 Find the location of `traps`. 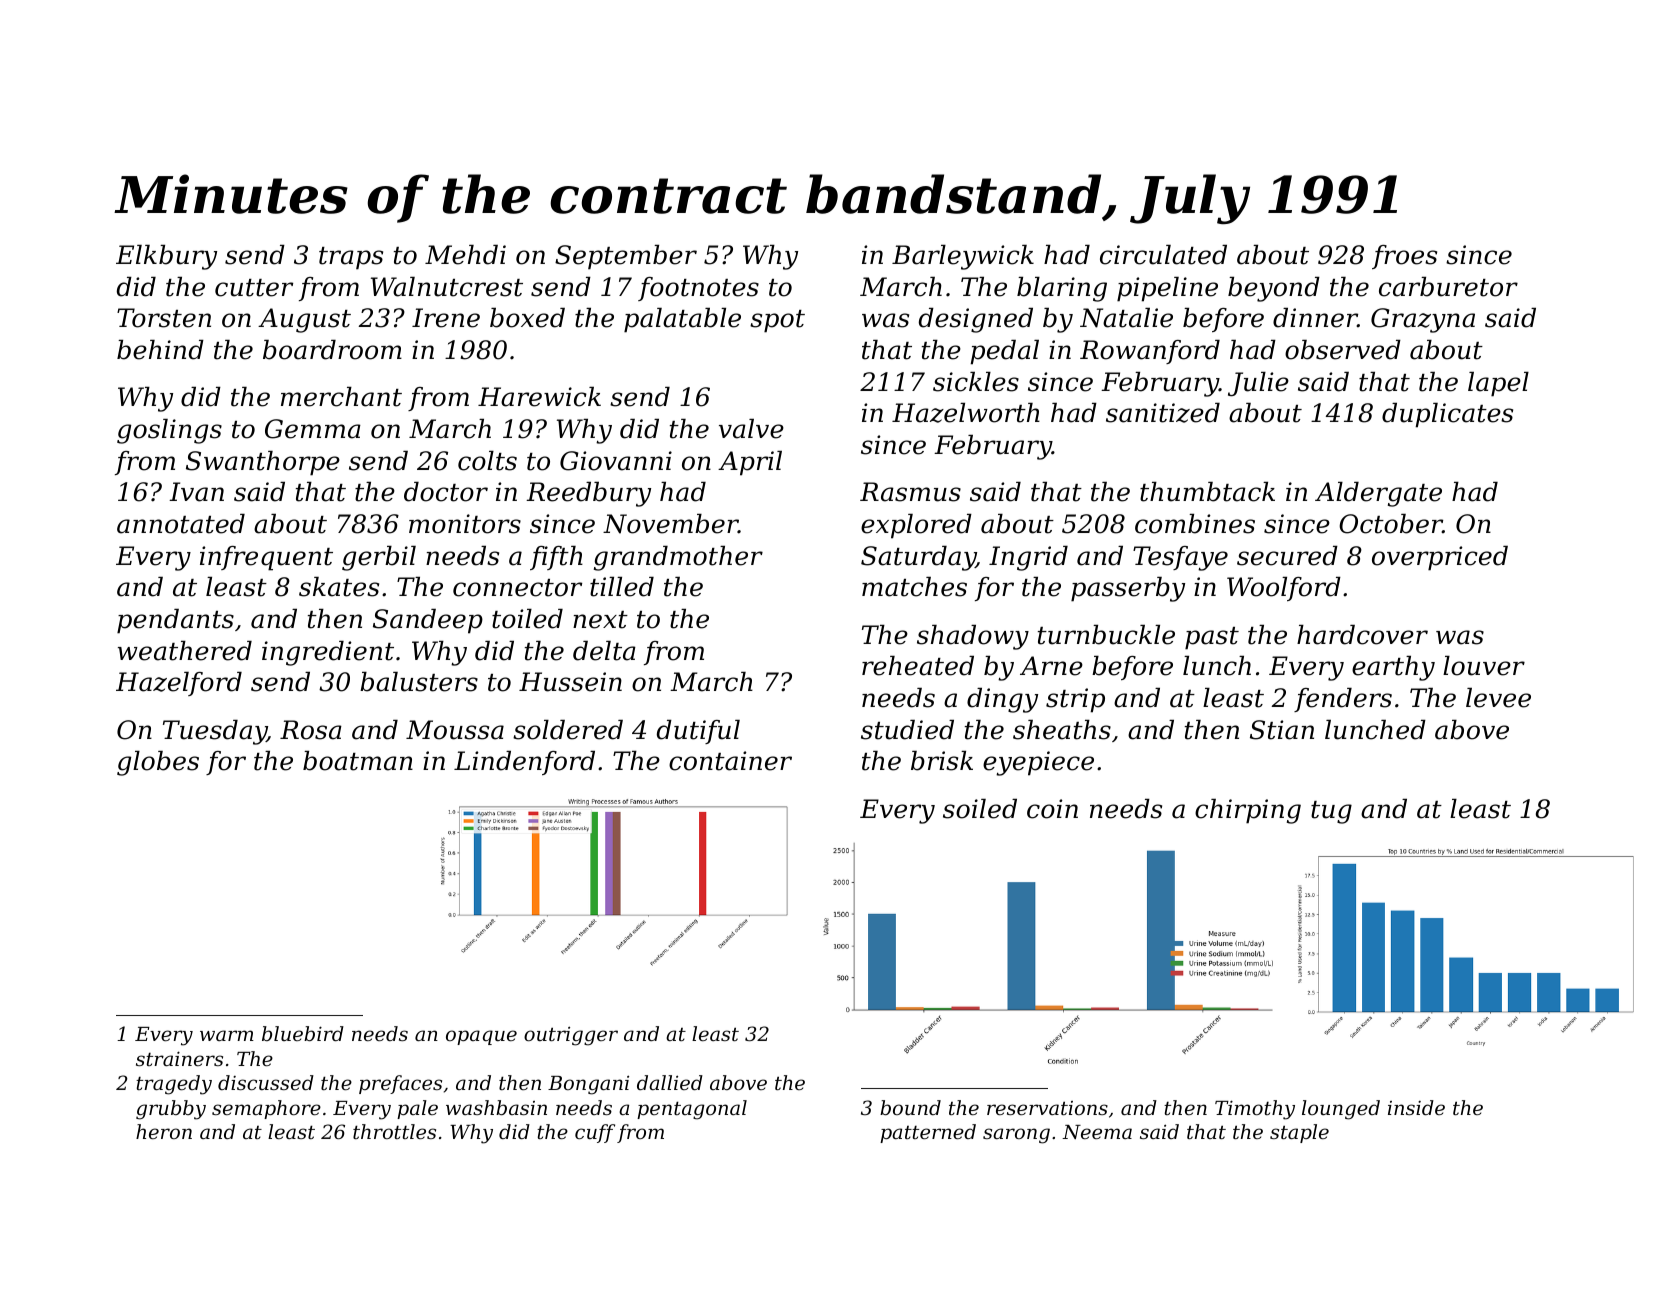

traps is located at coordinates (351, 258).
